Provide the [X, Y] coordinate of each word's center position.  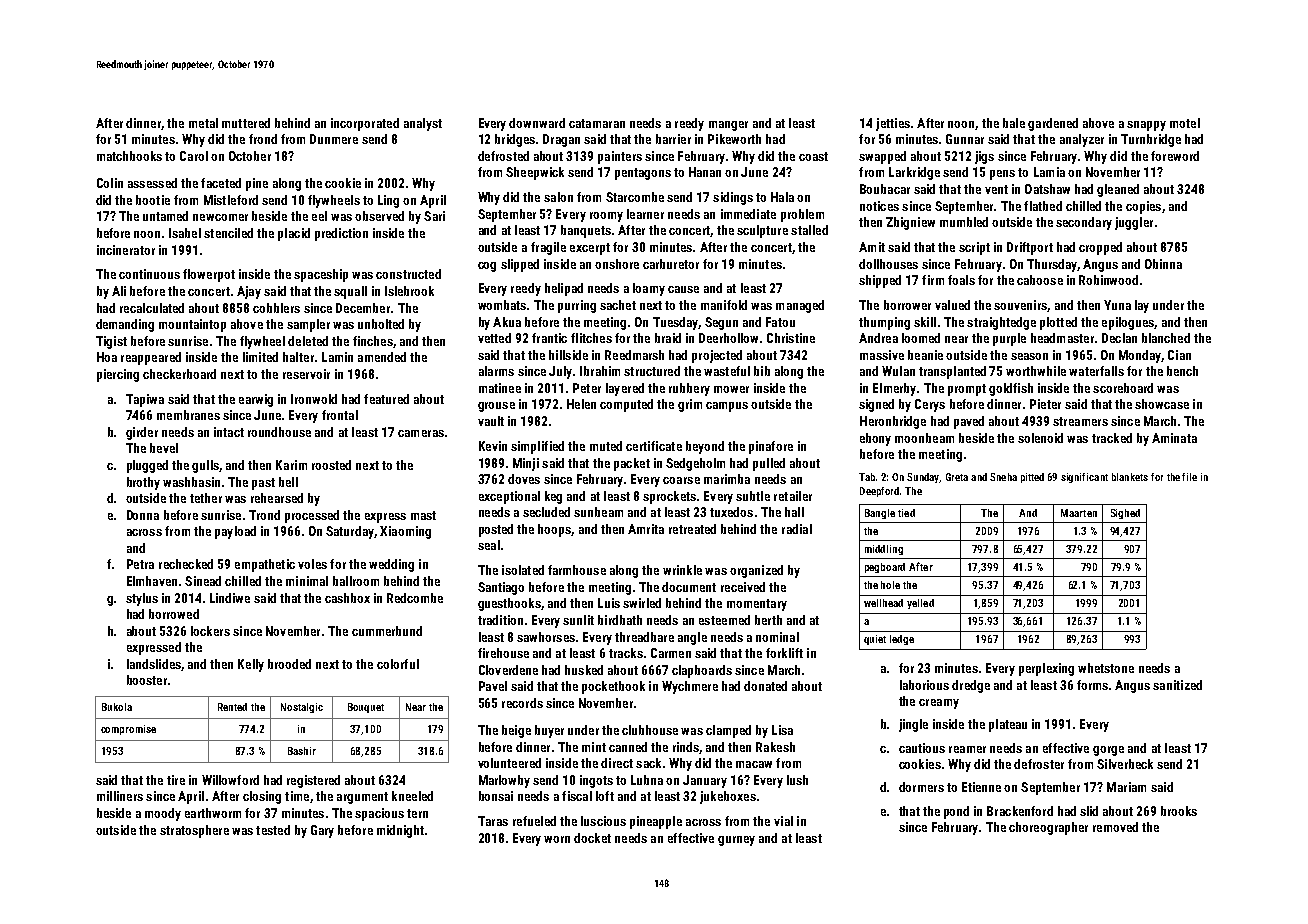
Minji [526, 464]
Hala [782, 197]
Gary [322, 831]
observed [379, 216]
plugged [147, 466]
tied [906, 513]
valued [952, 305]
